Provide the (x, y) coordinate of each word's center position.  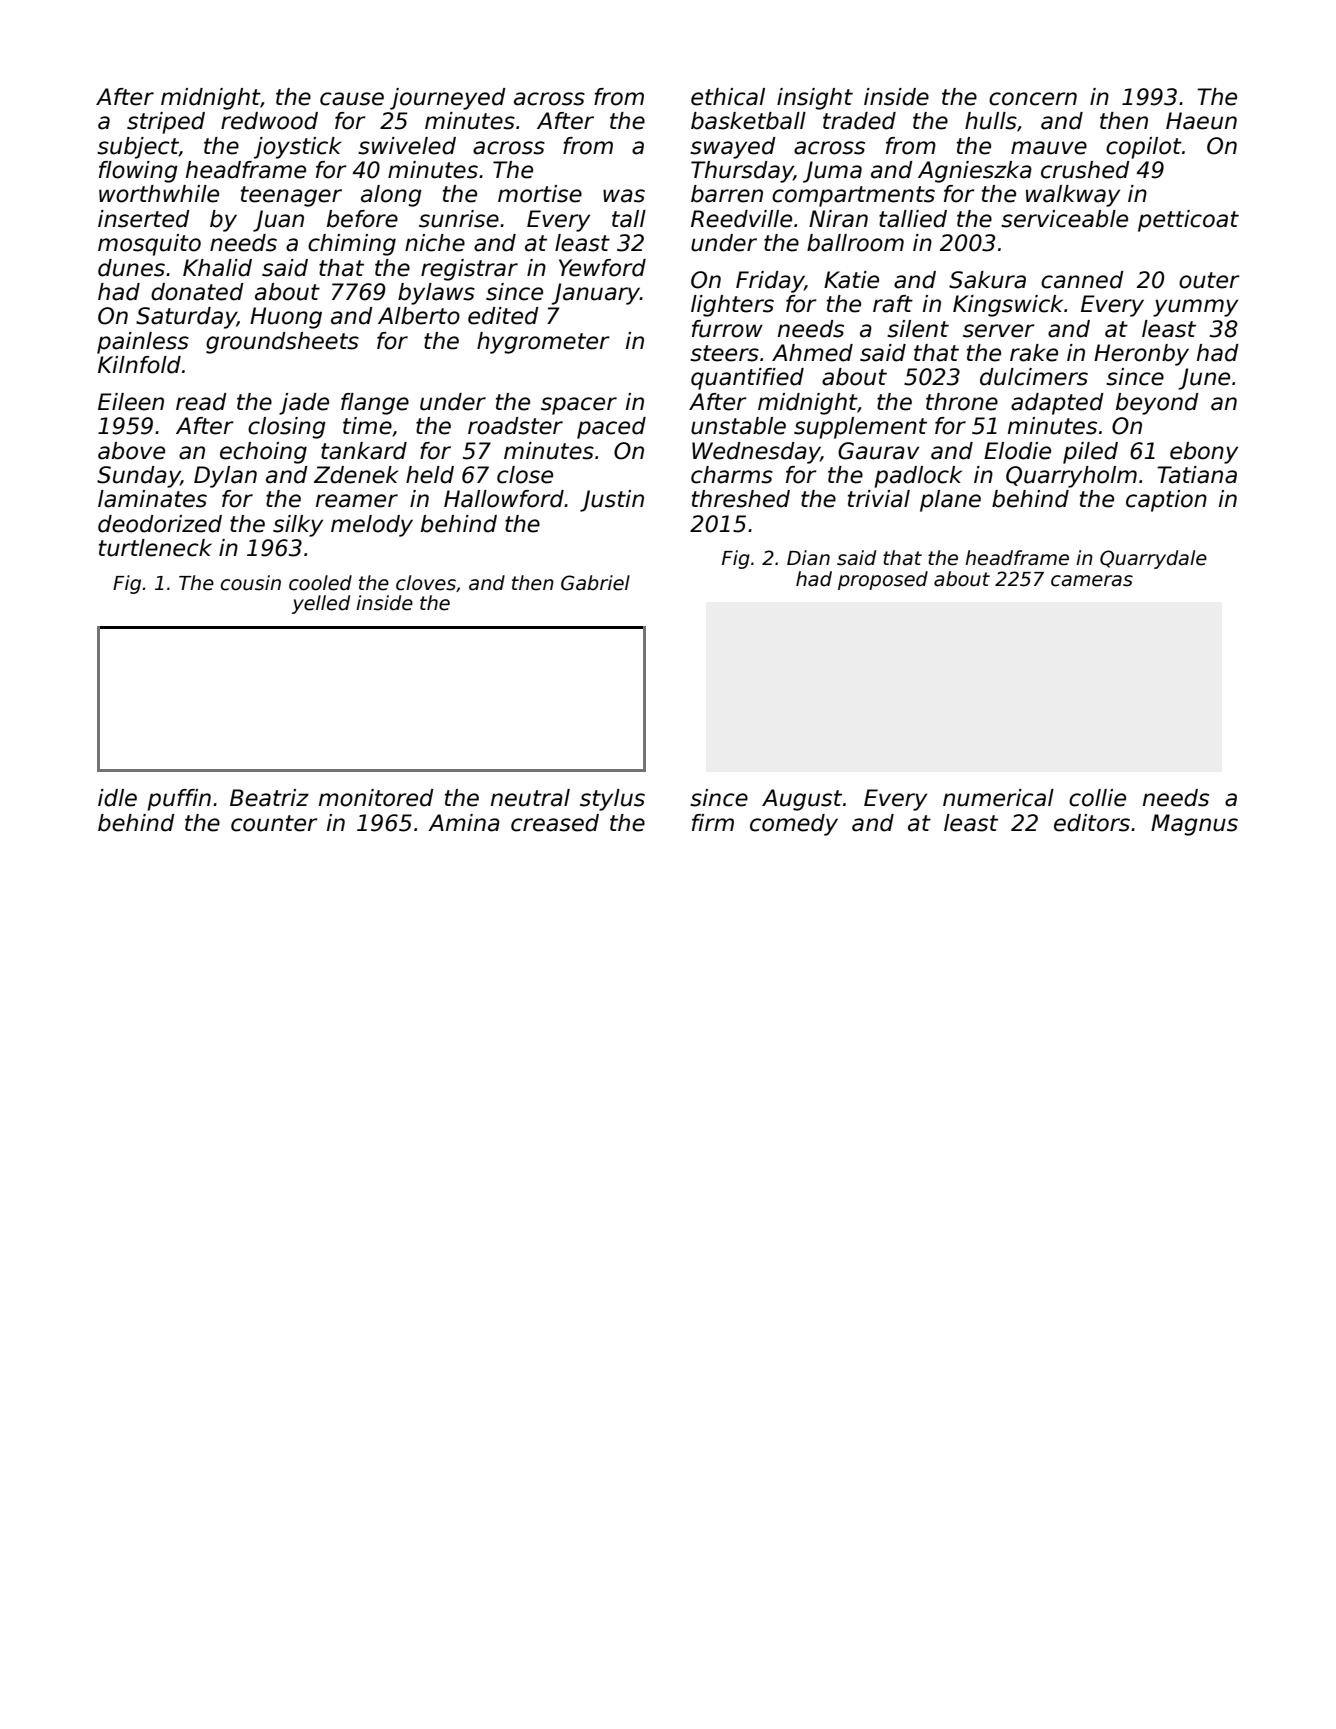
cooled (320, 583)
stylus (612, 800)
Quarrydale (1153, 559)
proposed (883, 580)
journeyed (448, 99)
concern (1033, 99)
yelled (321, 604)
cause (352, 99)
